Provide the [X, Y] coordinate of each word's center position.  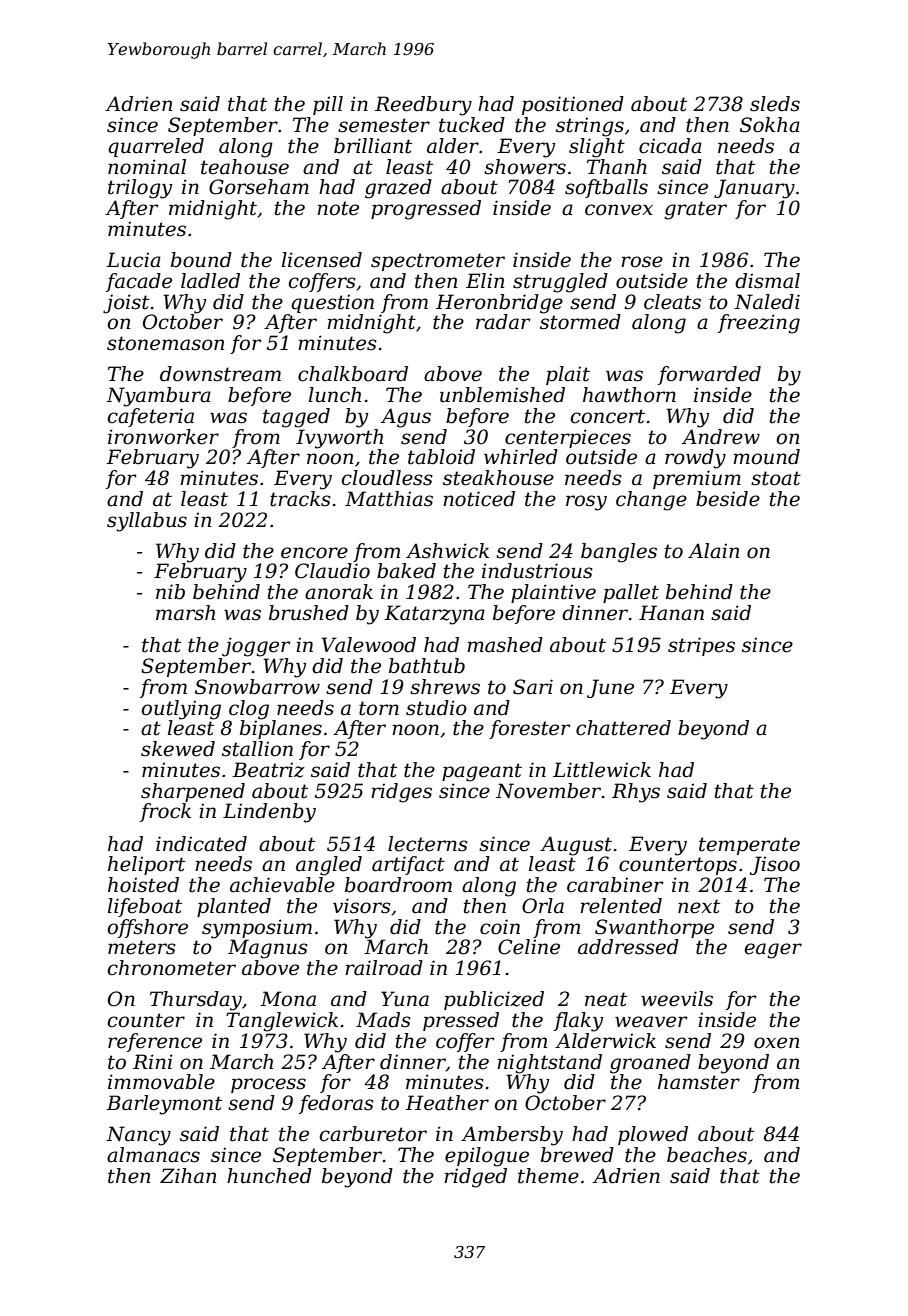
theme [548, 1176]
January [754, 189]
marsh [185, 613]
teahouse [245, 167]
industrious [537, 571]
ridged [475, 1178]
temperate [749, 846]
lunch [335, 395]
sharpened [193, 792]
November [548, 791]
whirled [521, 457]
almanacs [153, 1155]
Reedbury [423, 106]
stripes [701, 646]
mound [766, 457]
